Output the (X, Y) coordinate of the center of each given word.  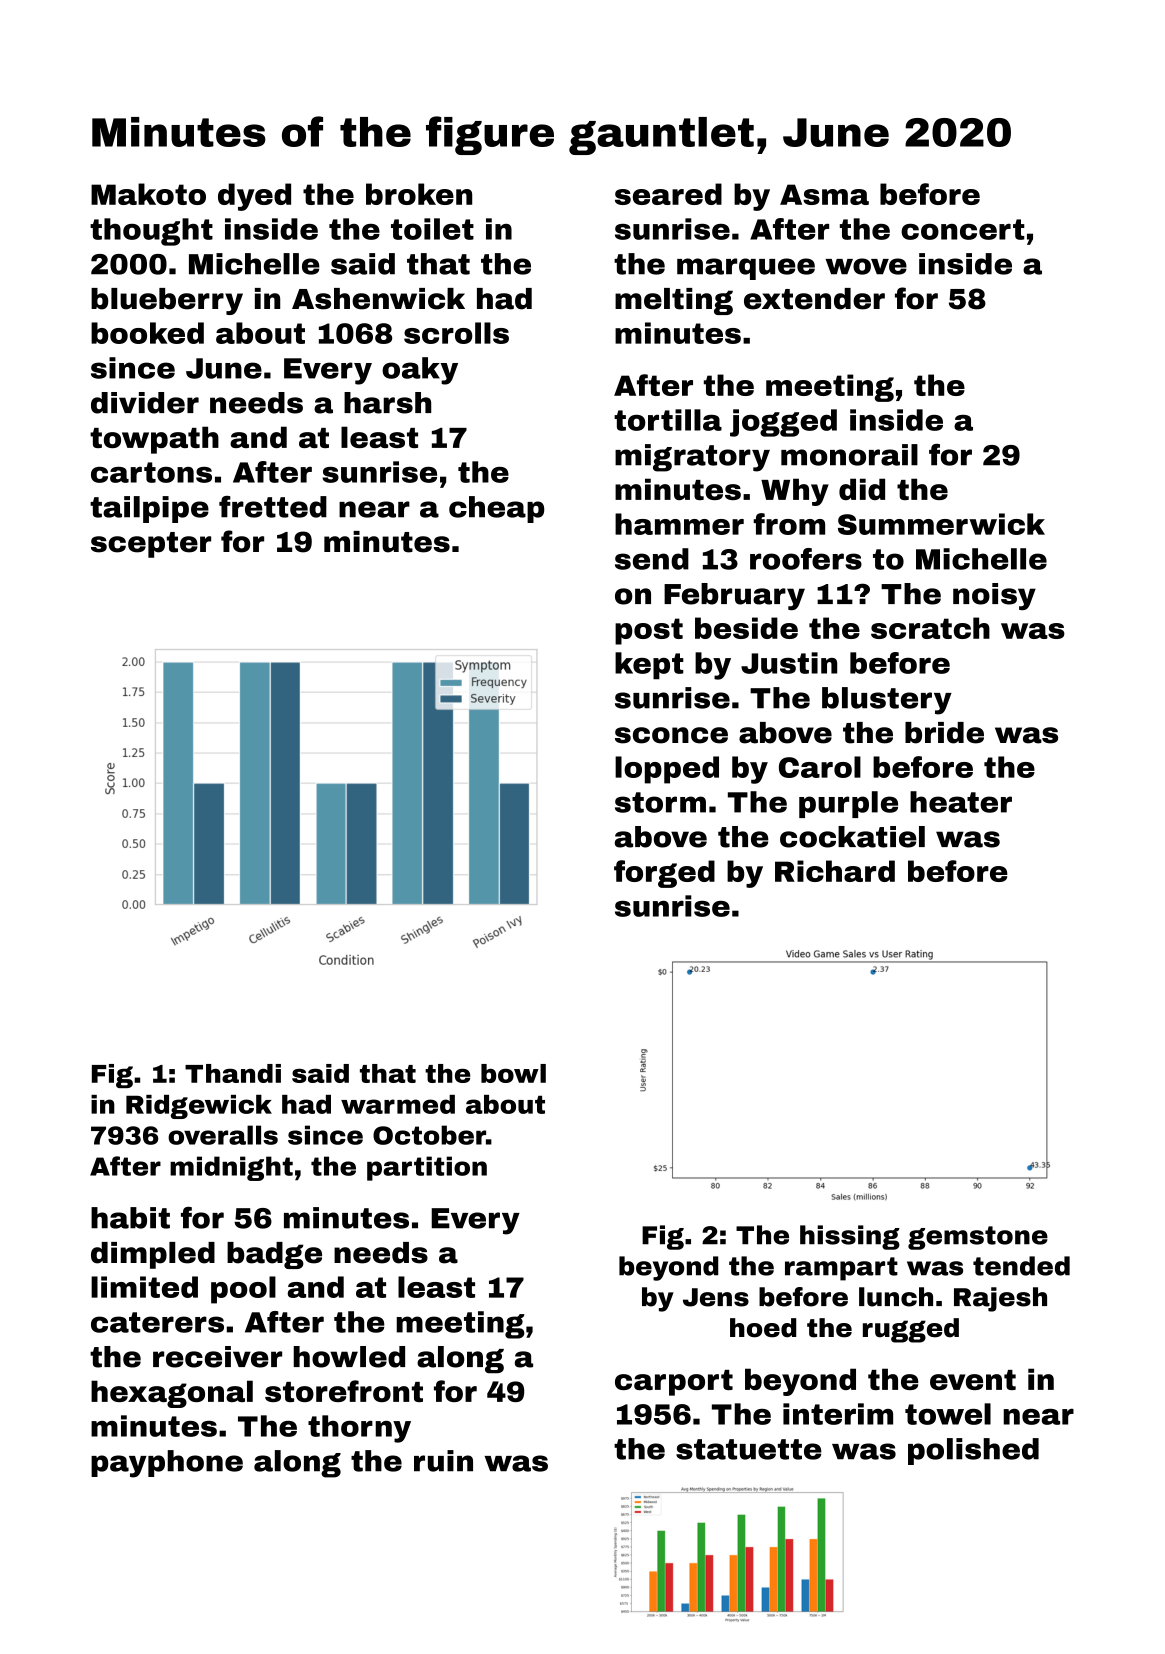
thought (151, 232)
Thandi (233, 1073)
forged (664, 874)
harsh (387, 403)
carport (674, 1383)
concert (963, 229)
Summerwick (941, 524)
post (649, 631)
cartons (151, 472)
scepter (151, 545)
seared (668, 194)
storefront (344, 1391)
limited (144, 1287)
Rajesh (1000, 1299)
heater (961, 802)
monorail (849, 455)
